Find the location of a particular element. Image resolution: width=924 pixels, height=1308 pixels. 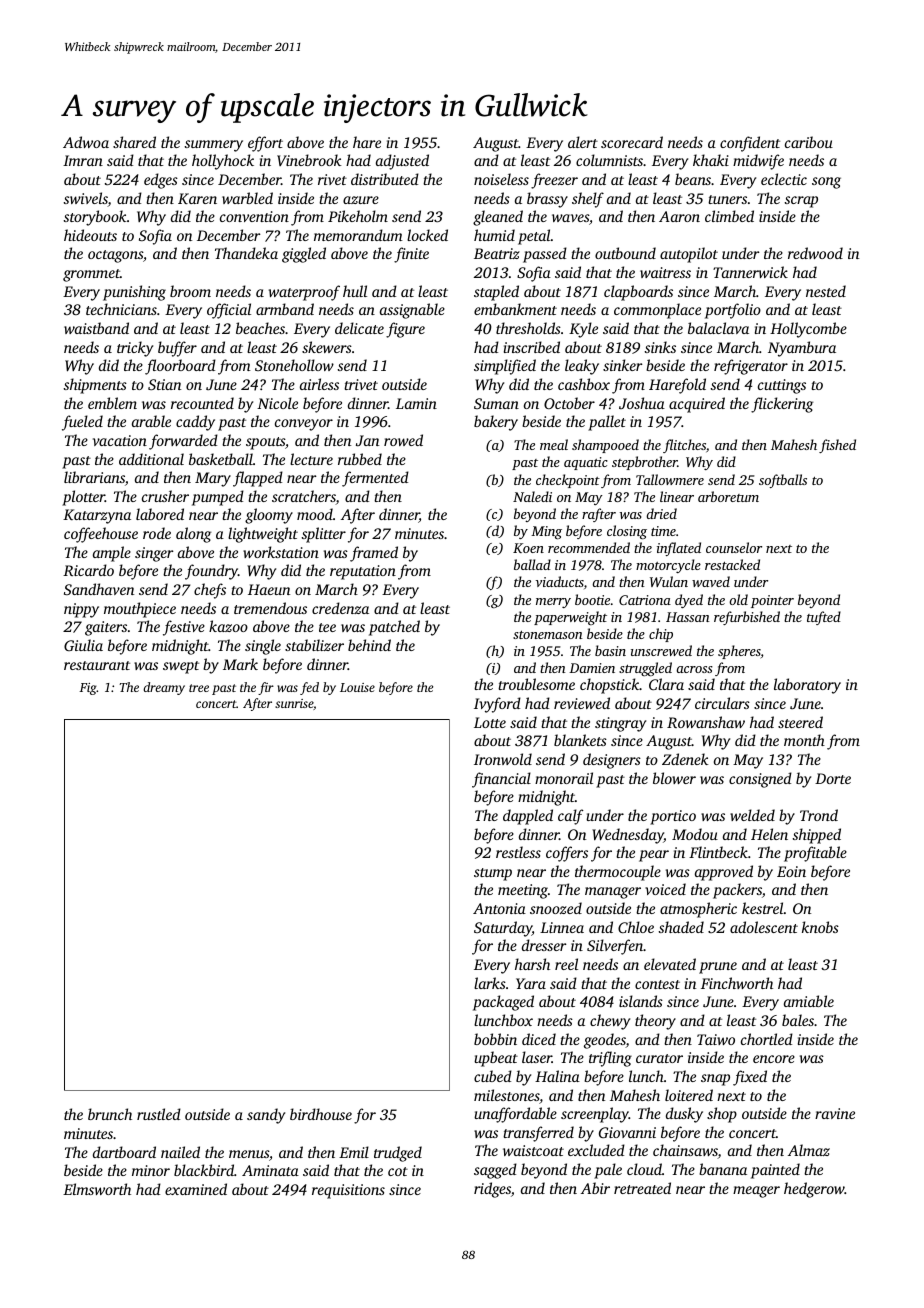

confident is located at coordinates (750, 144).
